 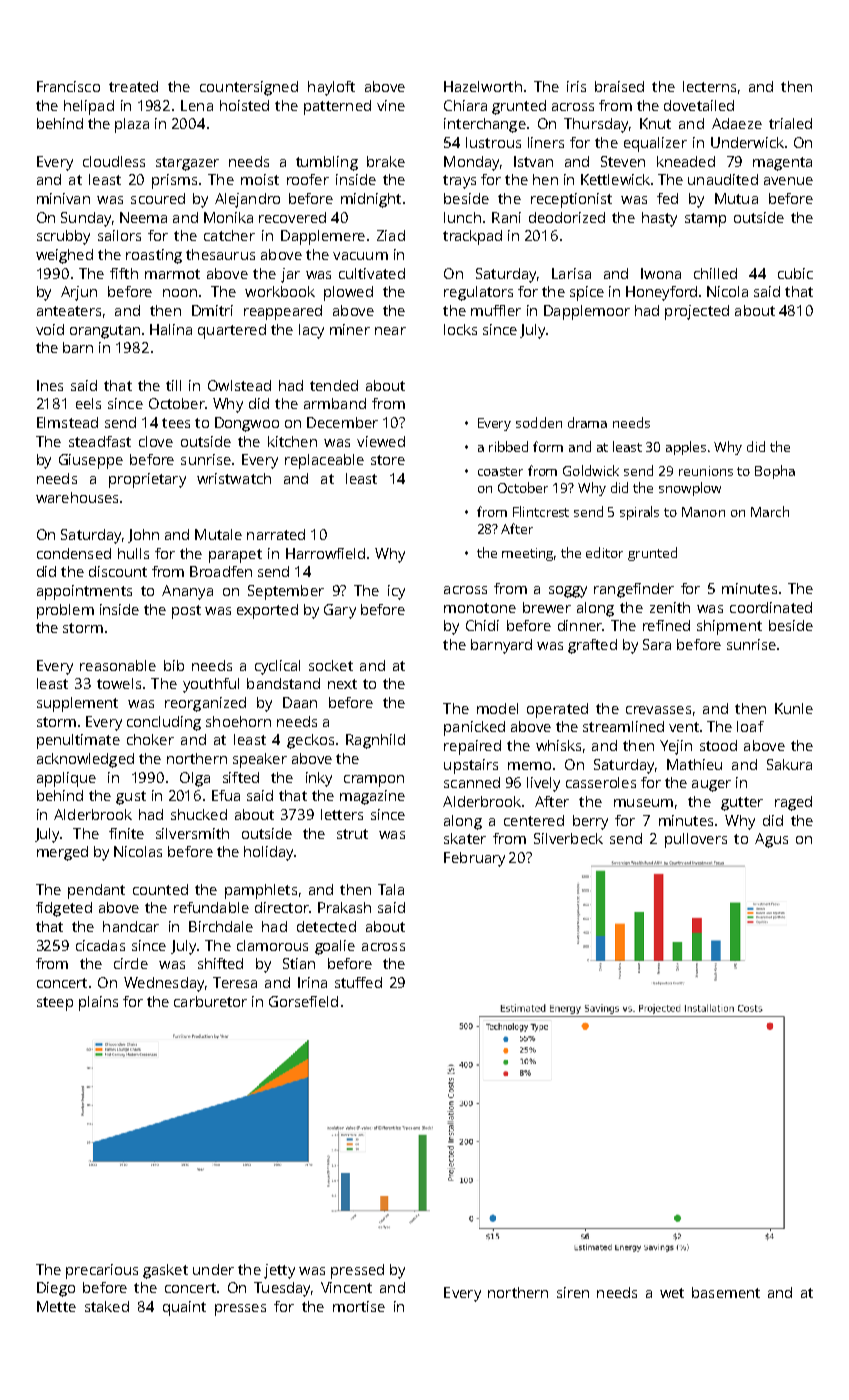 I want to click on reasonable, so click(x=118, y=665).
